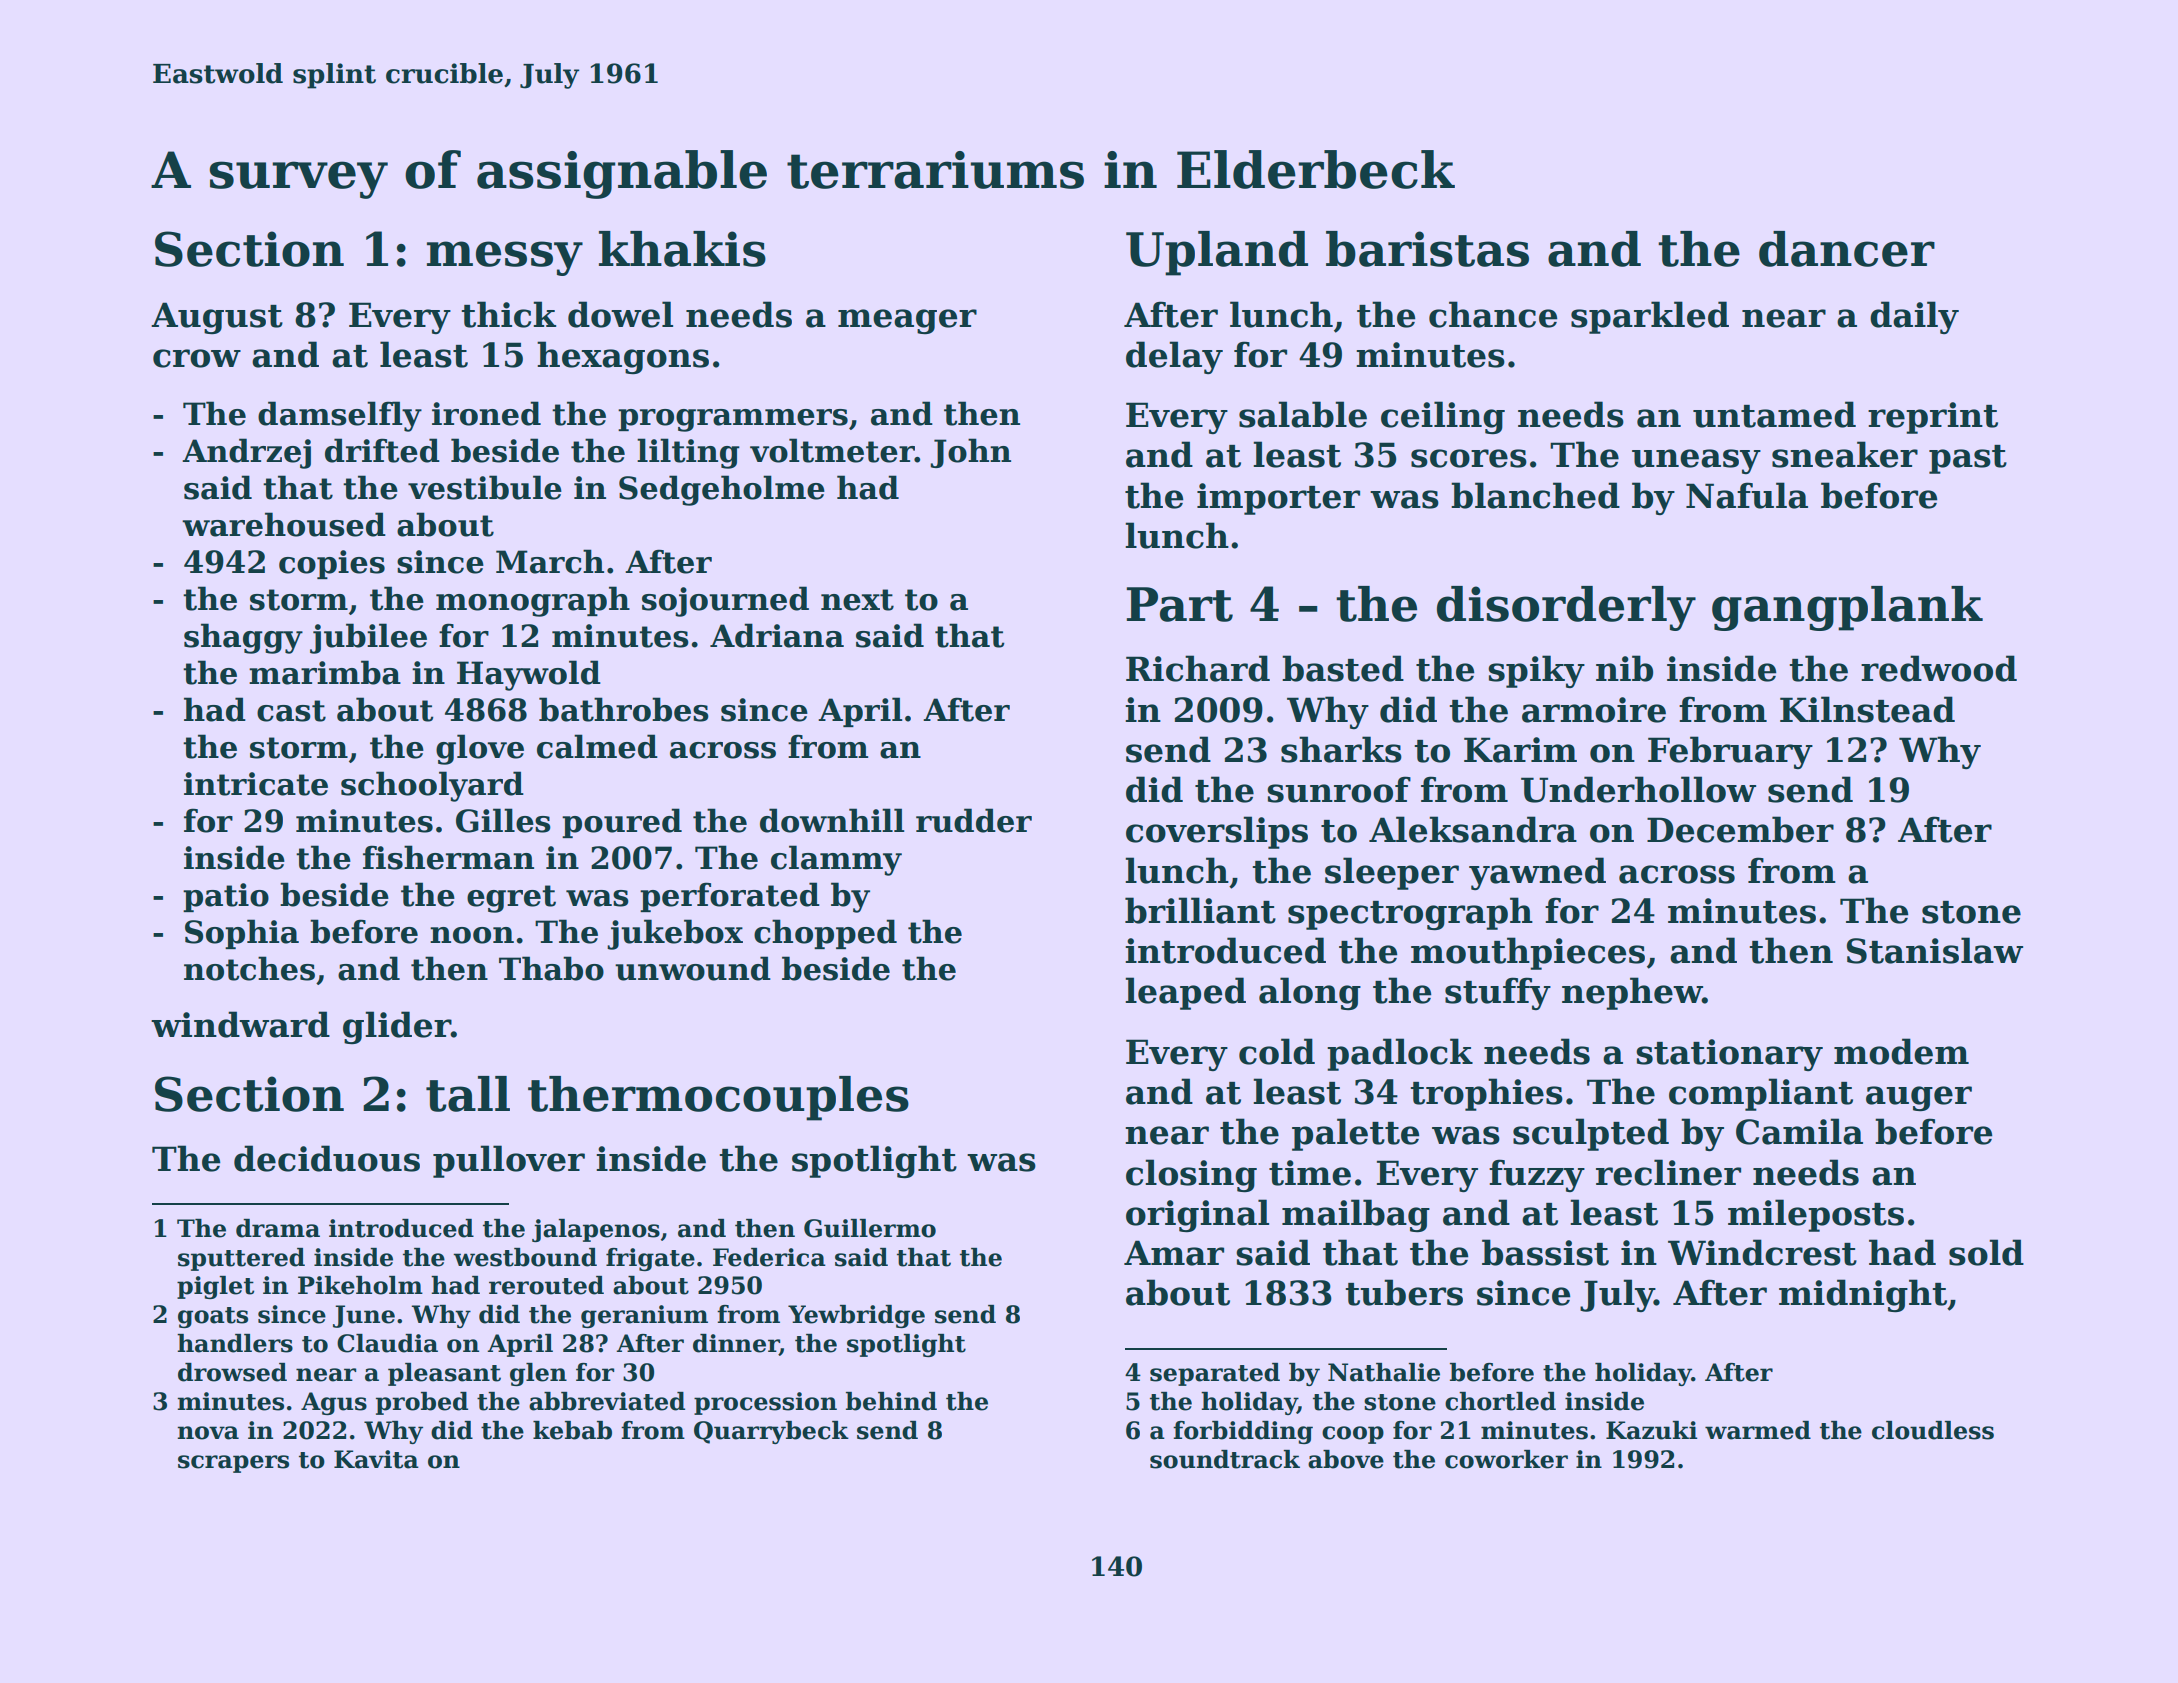 Image resolution: width=2178 pixels, height=1683 pixels. Describe the element at coordinates (1935, 950) in the screenshot. I see `Stanislaw` at that location.
